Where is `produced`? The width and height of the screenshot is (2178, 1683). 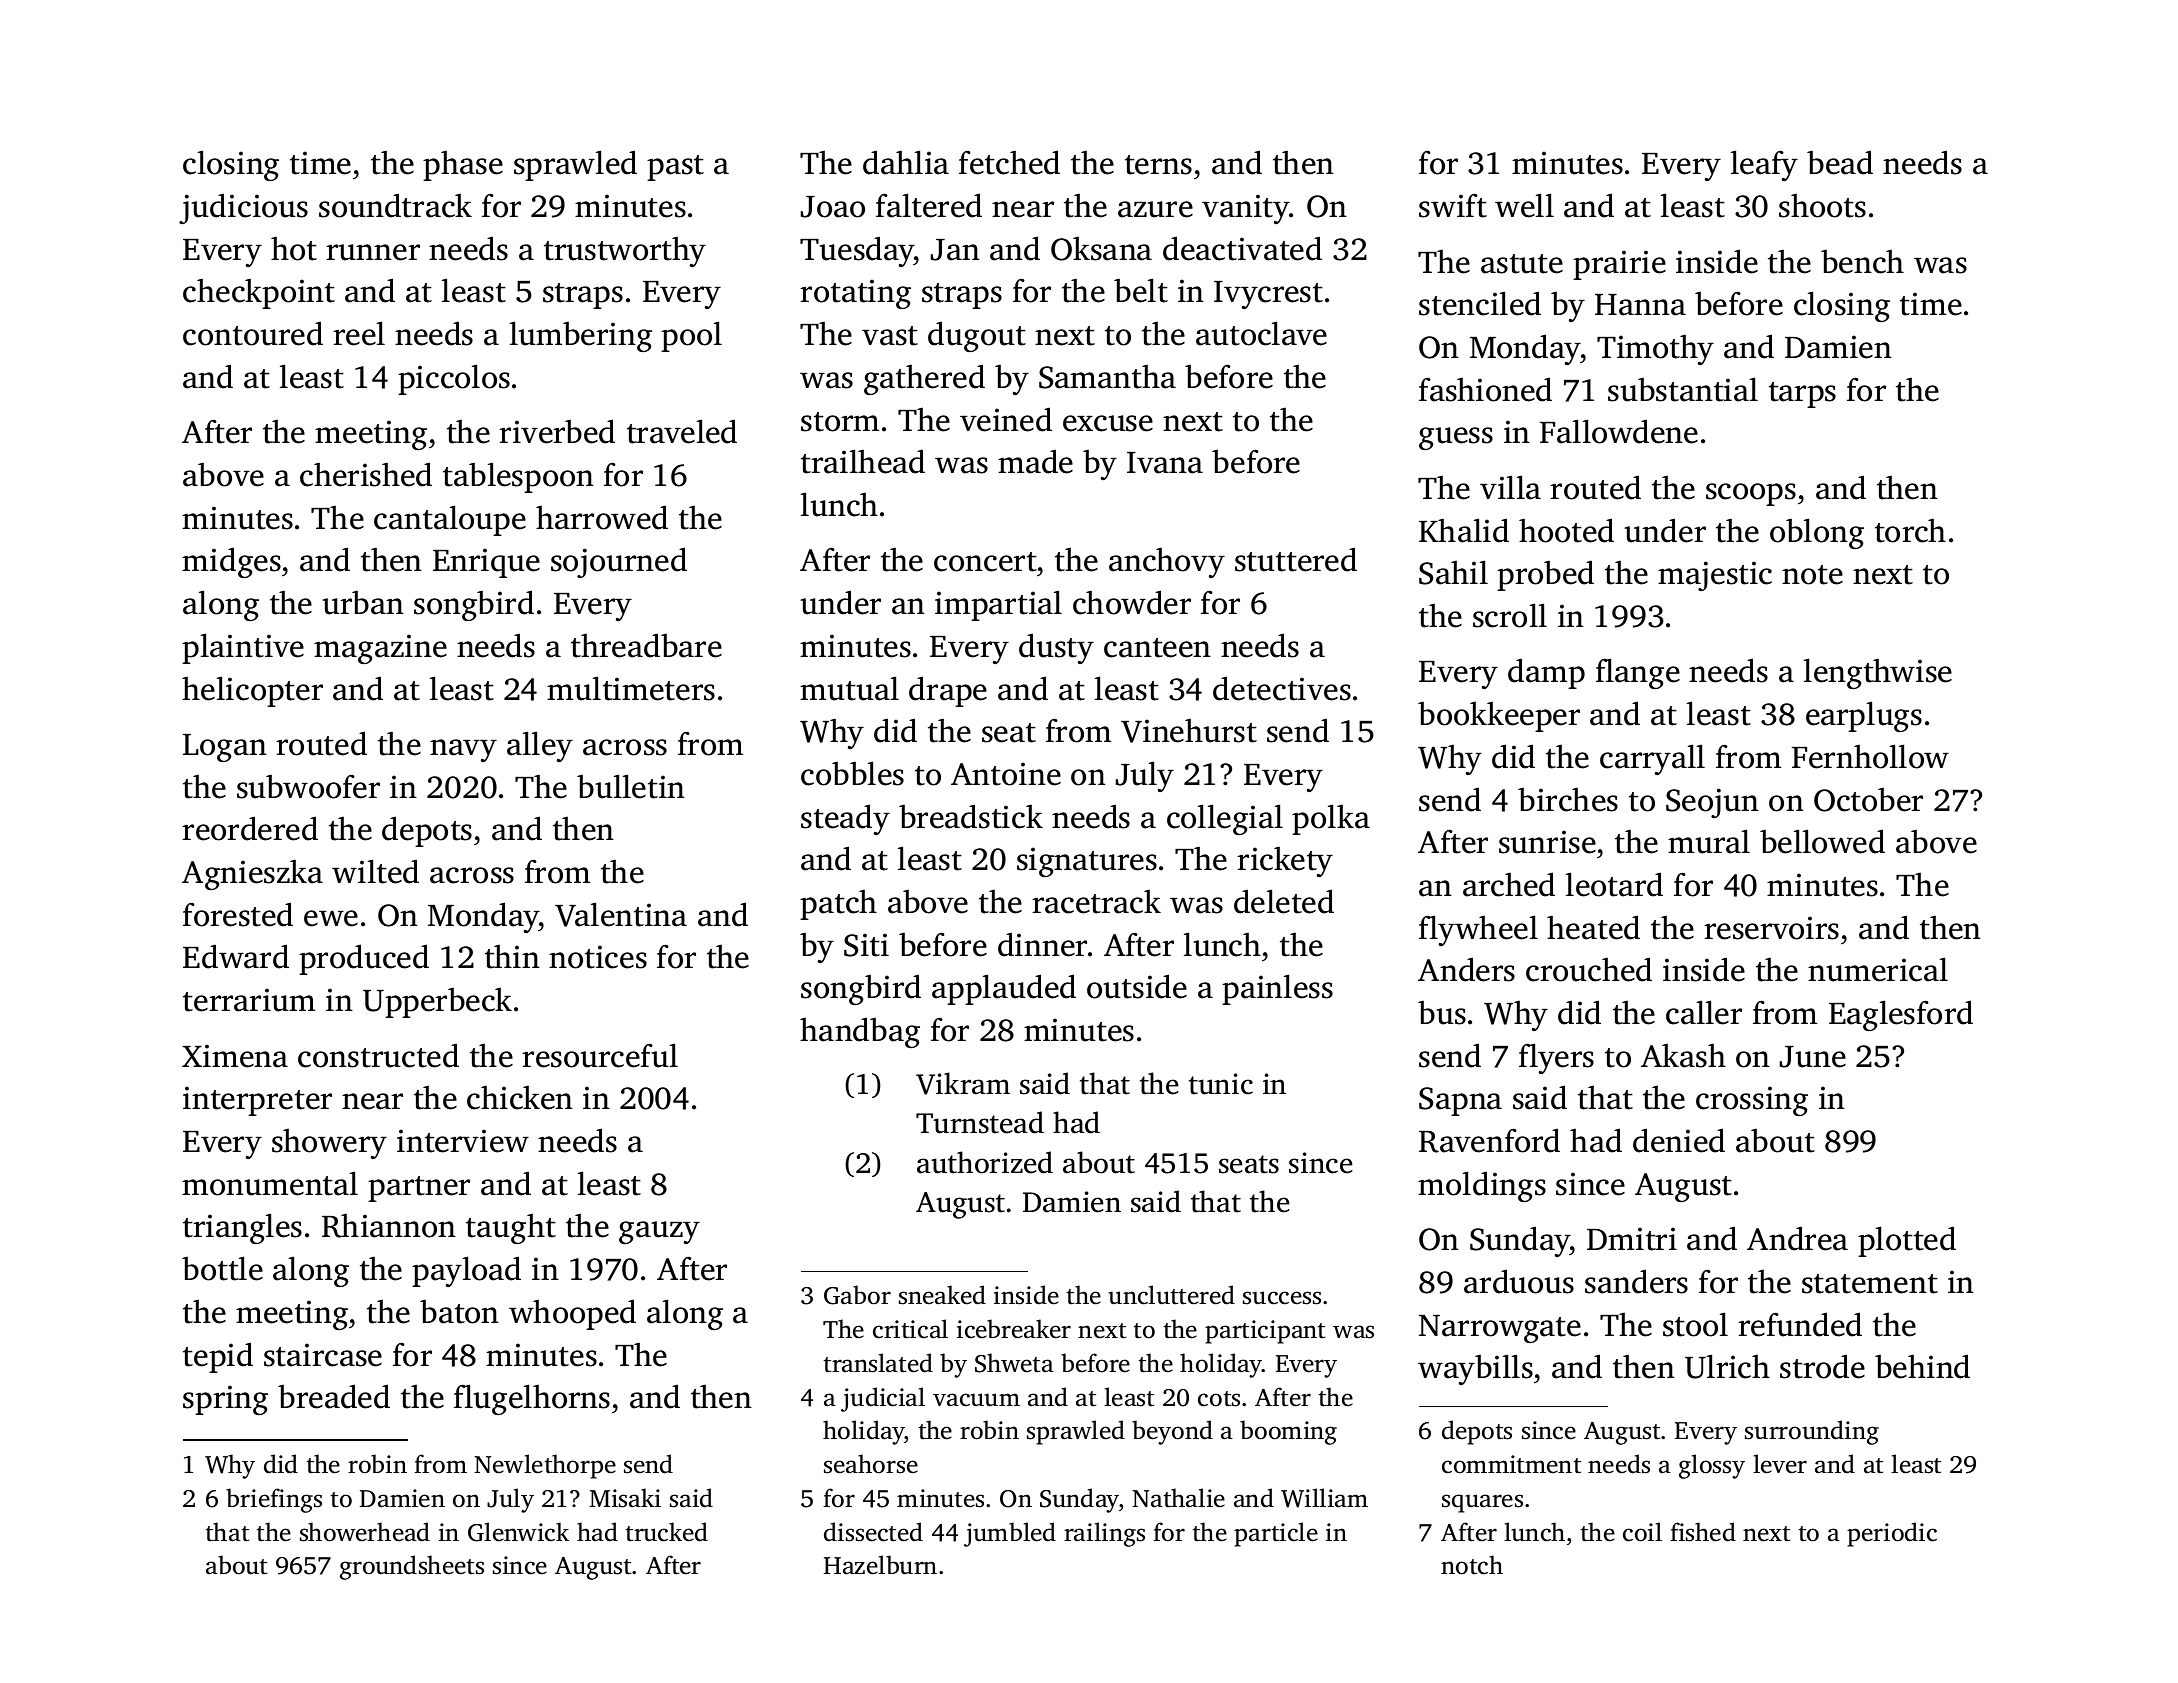 produced is located at coordinates (364, 959).
